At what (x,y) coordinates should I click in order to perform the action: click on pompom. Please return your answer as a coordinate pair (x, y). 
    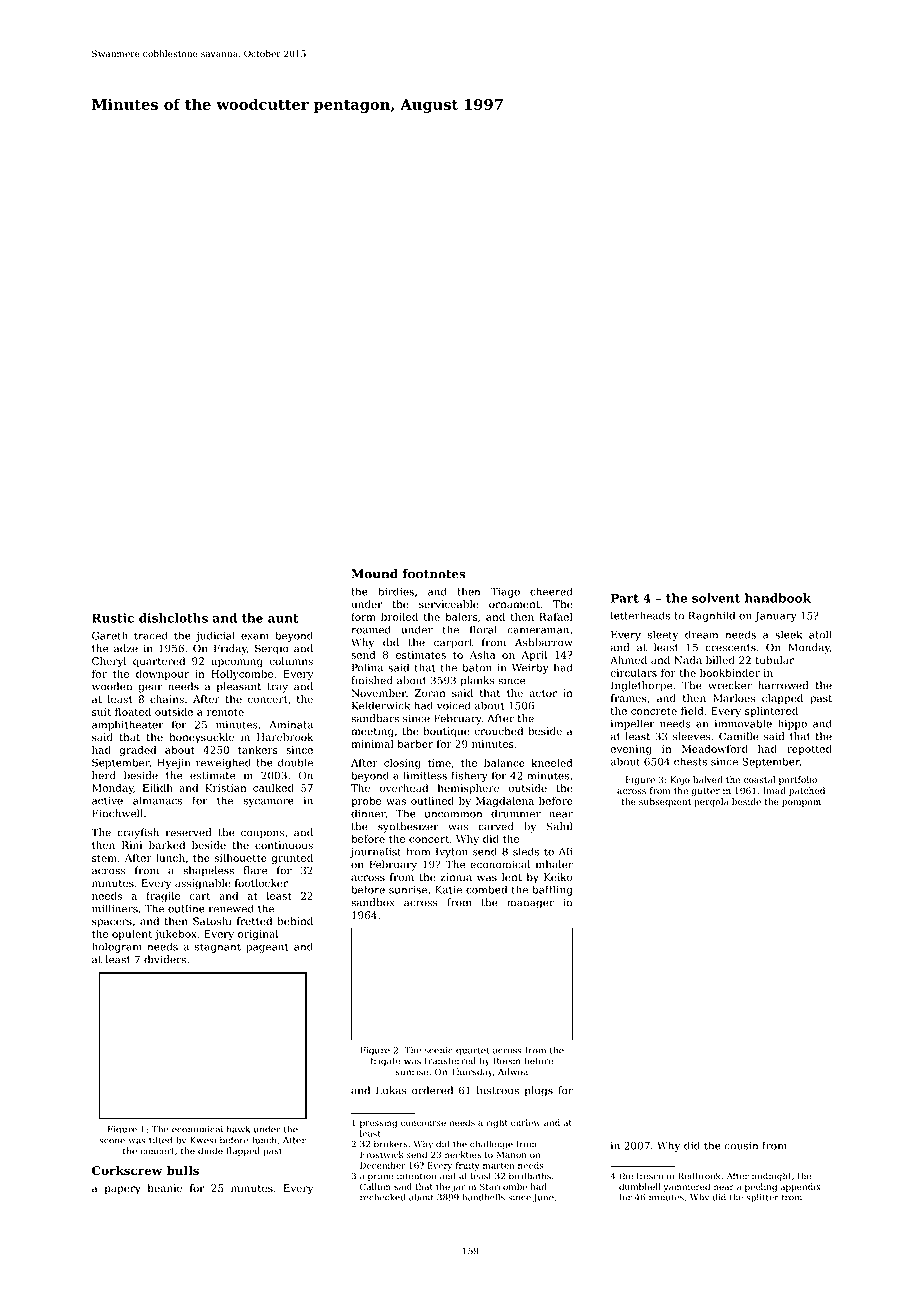
    Looking at the image, I should click on (801, 803).
